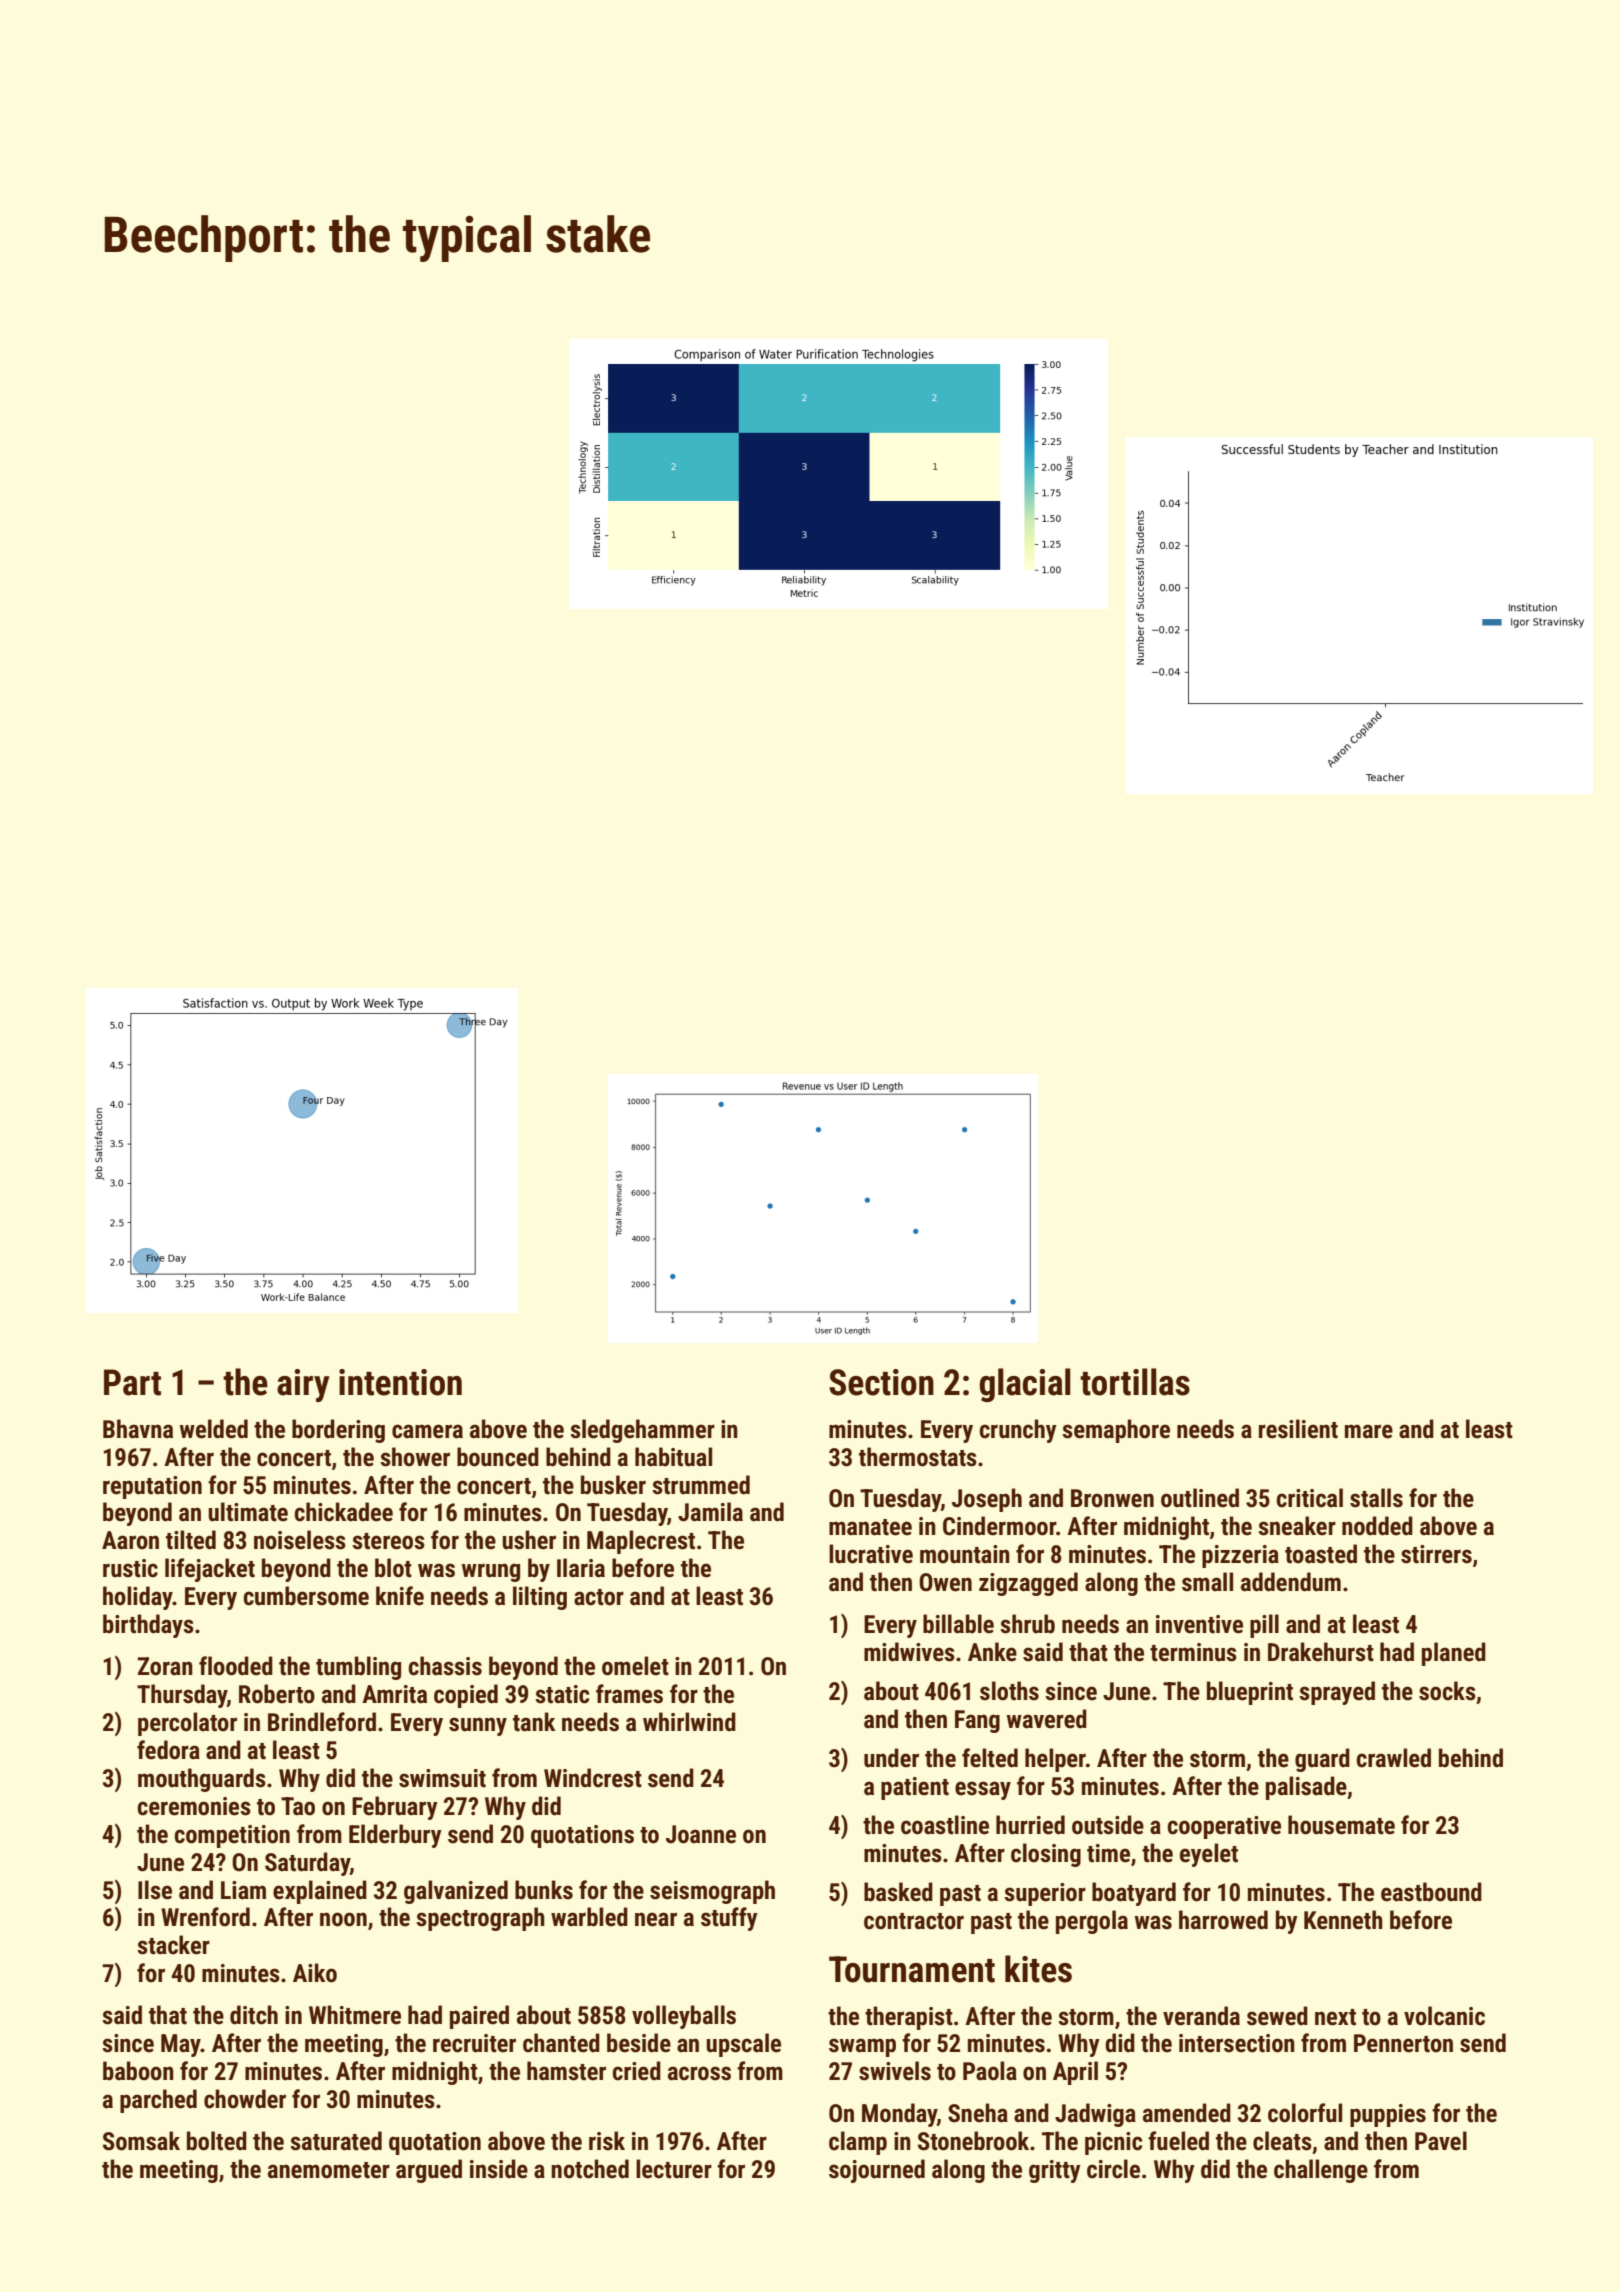 This page has width=1620, height=2292. What do you see at coordinates (1055, 1760) in the page?
I see `helper` at bounding box center [1055, 1760].
